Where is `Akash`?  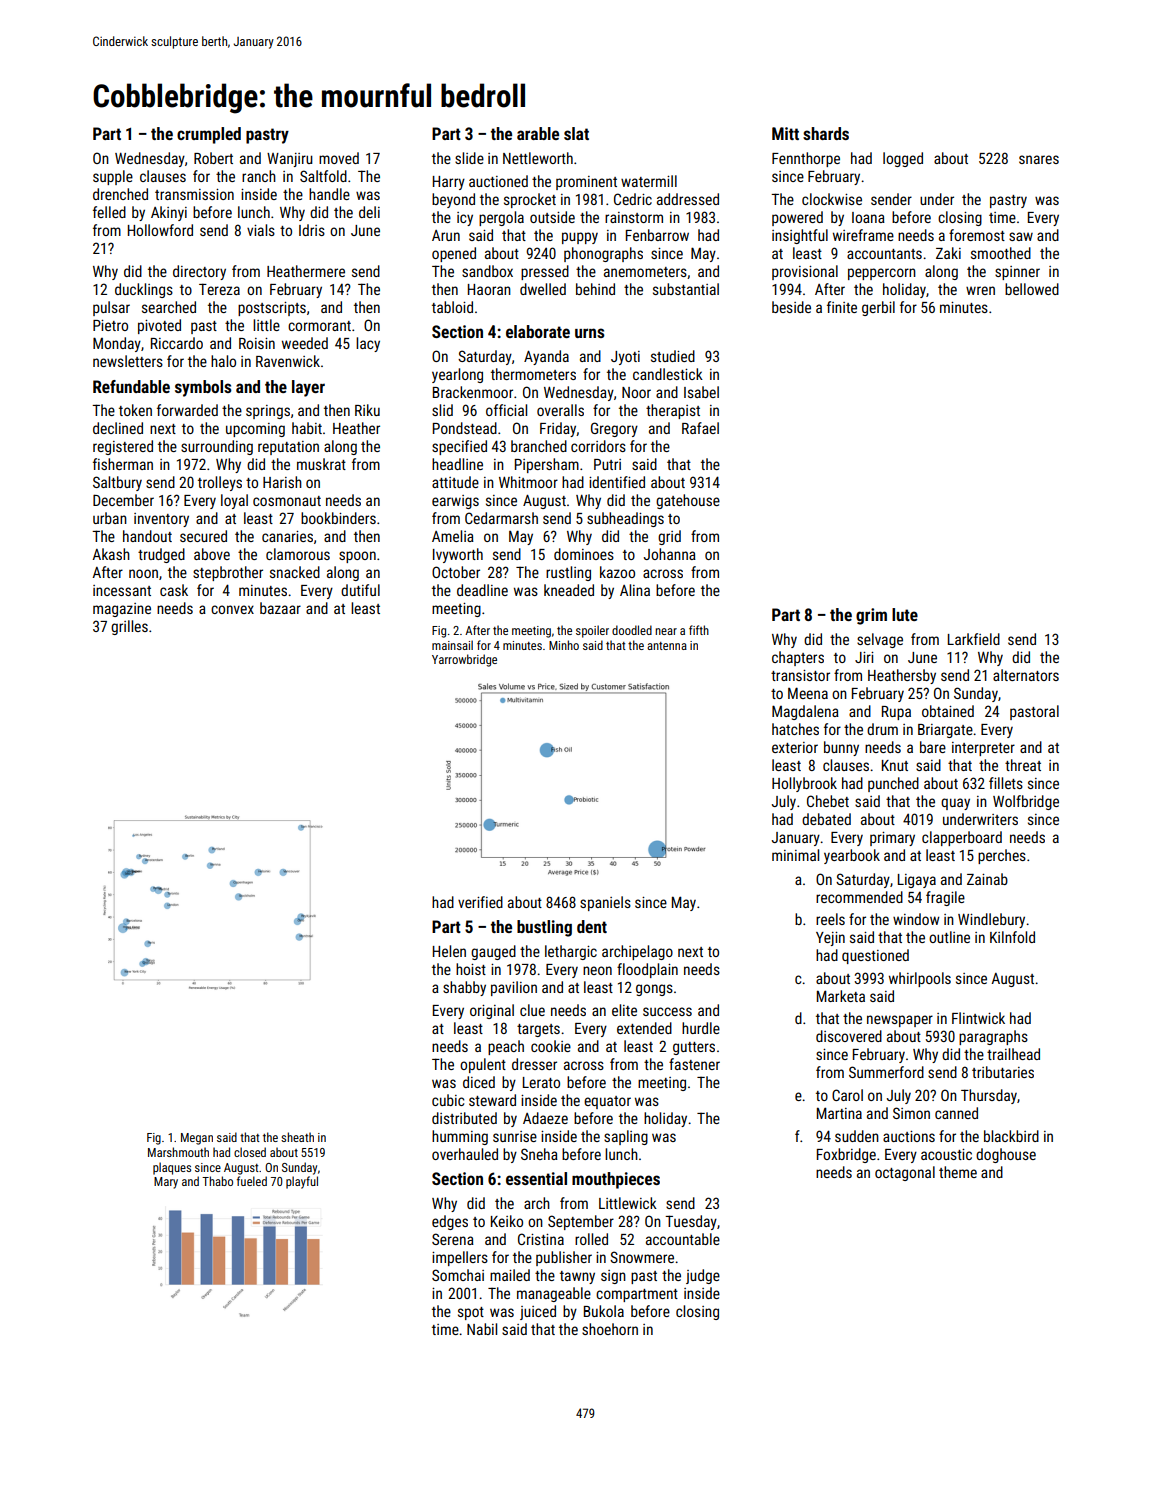 Akash is located at coordinates (111, 554).
